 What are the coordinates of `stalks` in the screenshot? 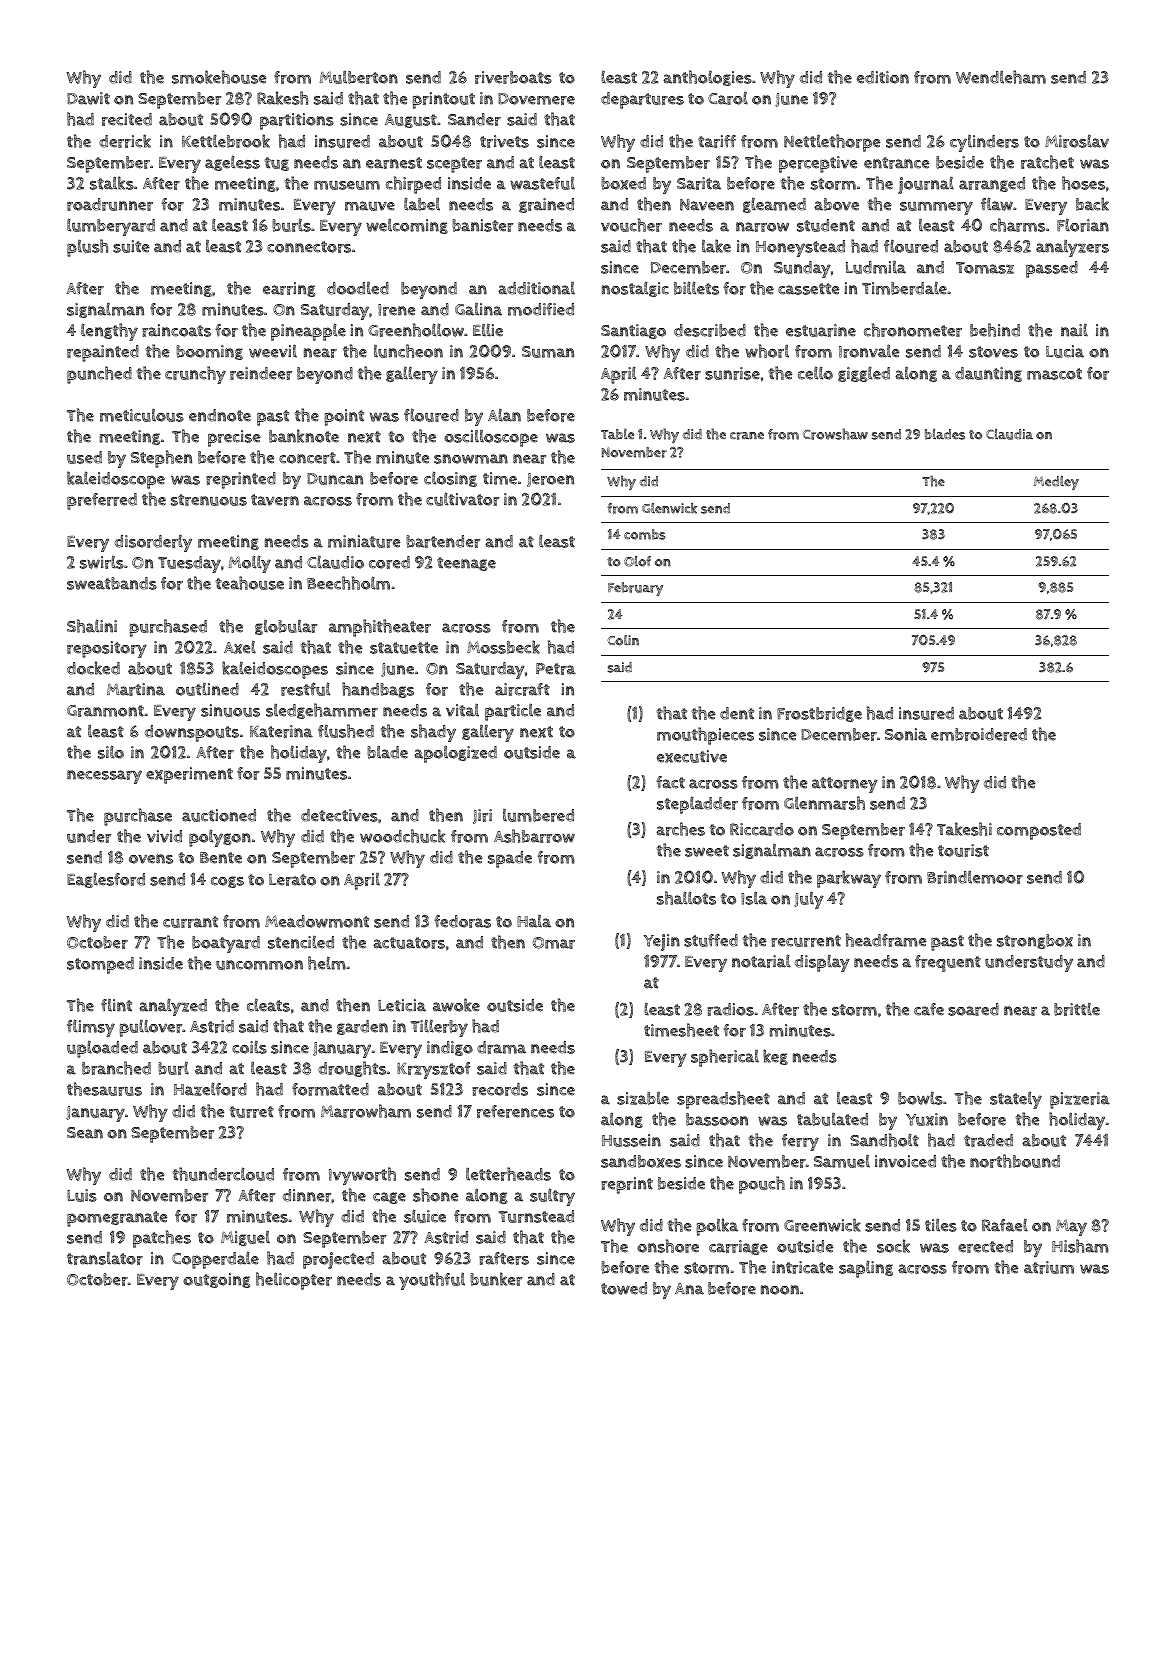 It's located at (112, 183).
